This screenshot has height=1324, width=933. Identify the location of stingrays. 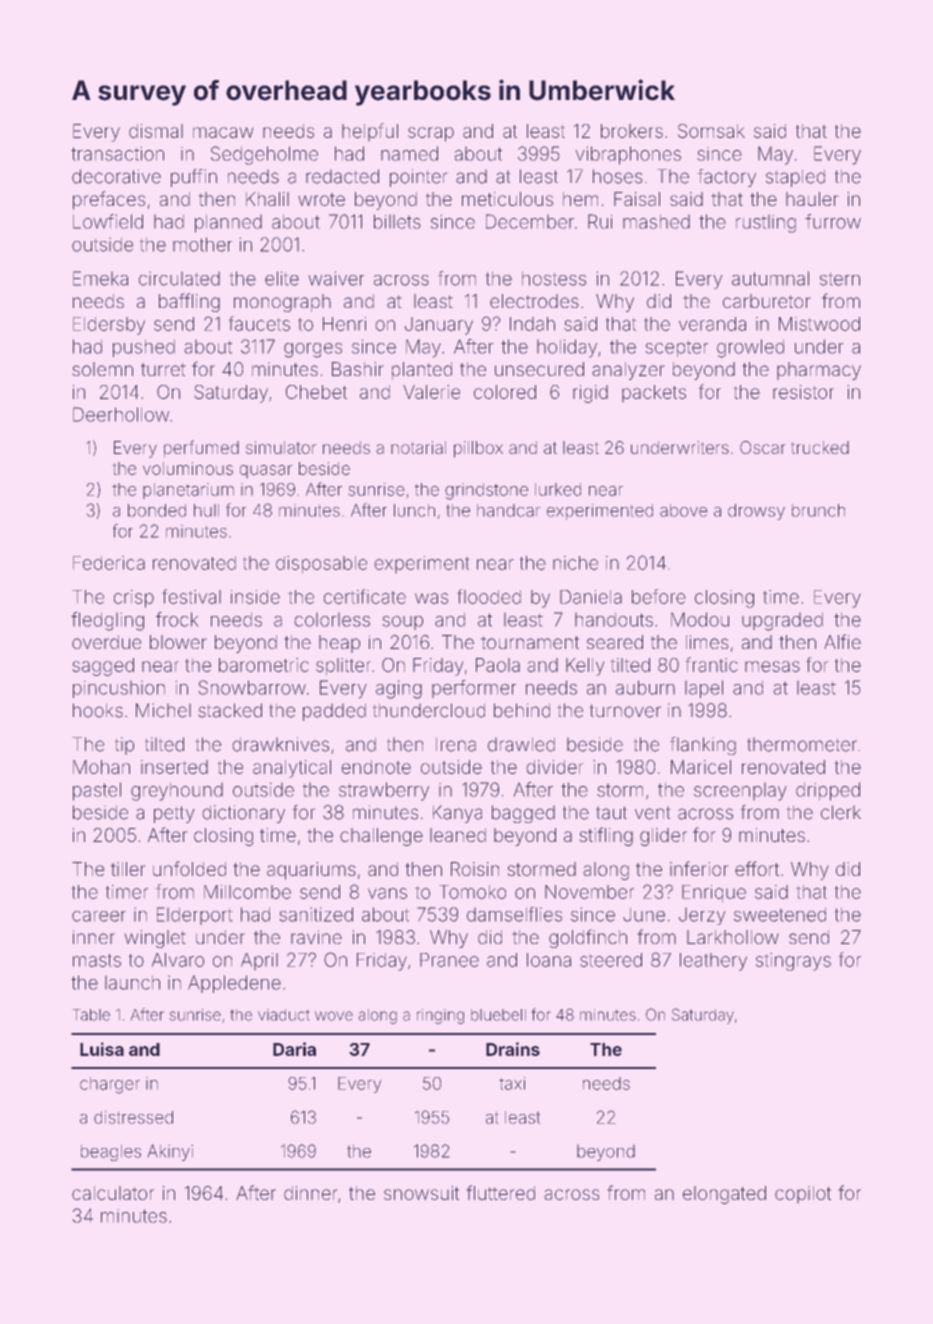
(793, 962).
